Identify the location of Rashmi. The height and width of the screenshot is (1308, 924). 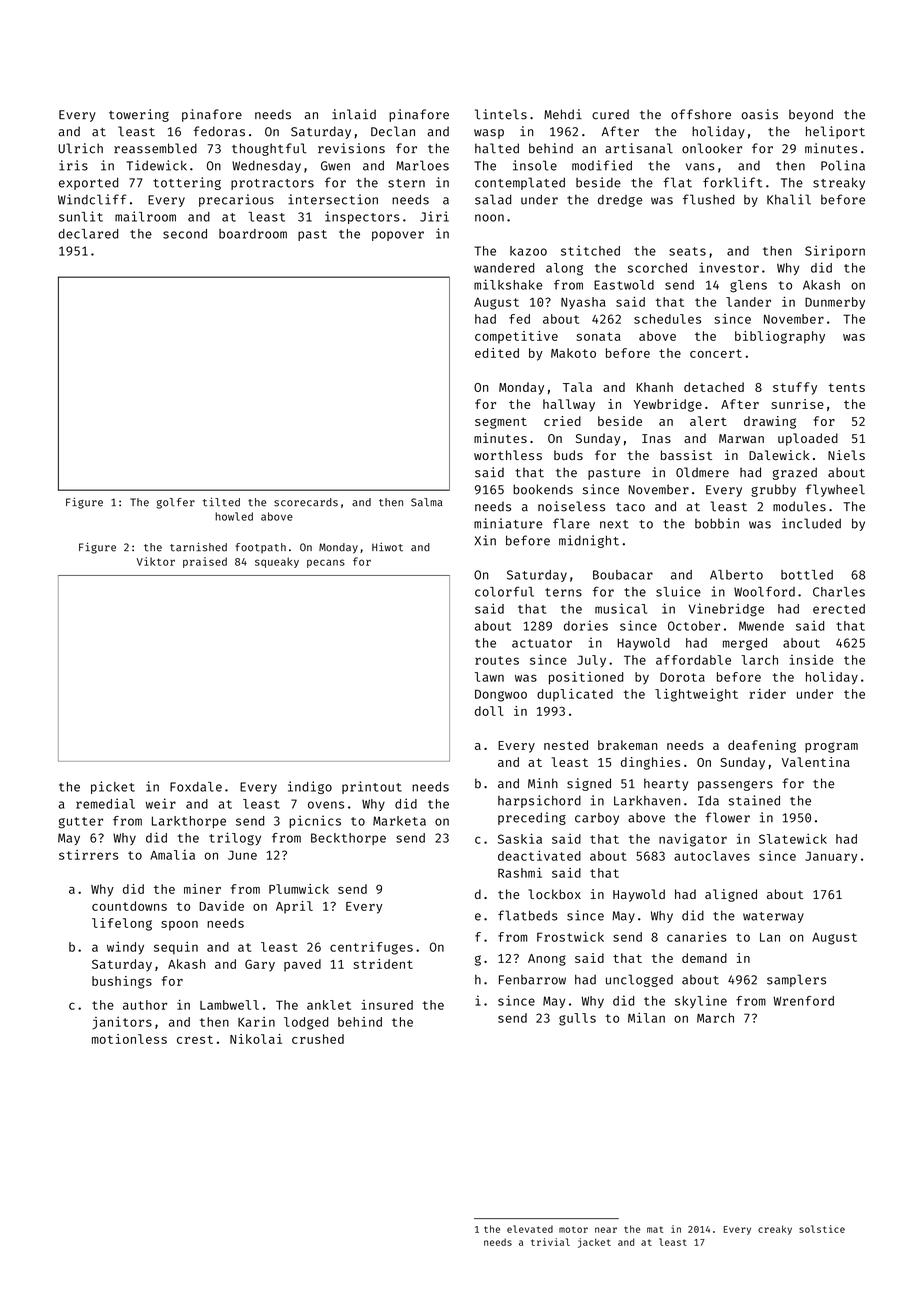
(520, 873).
